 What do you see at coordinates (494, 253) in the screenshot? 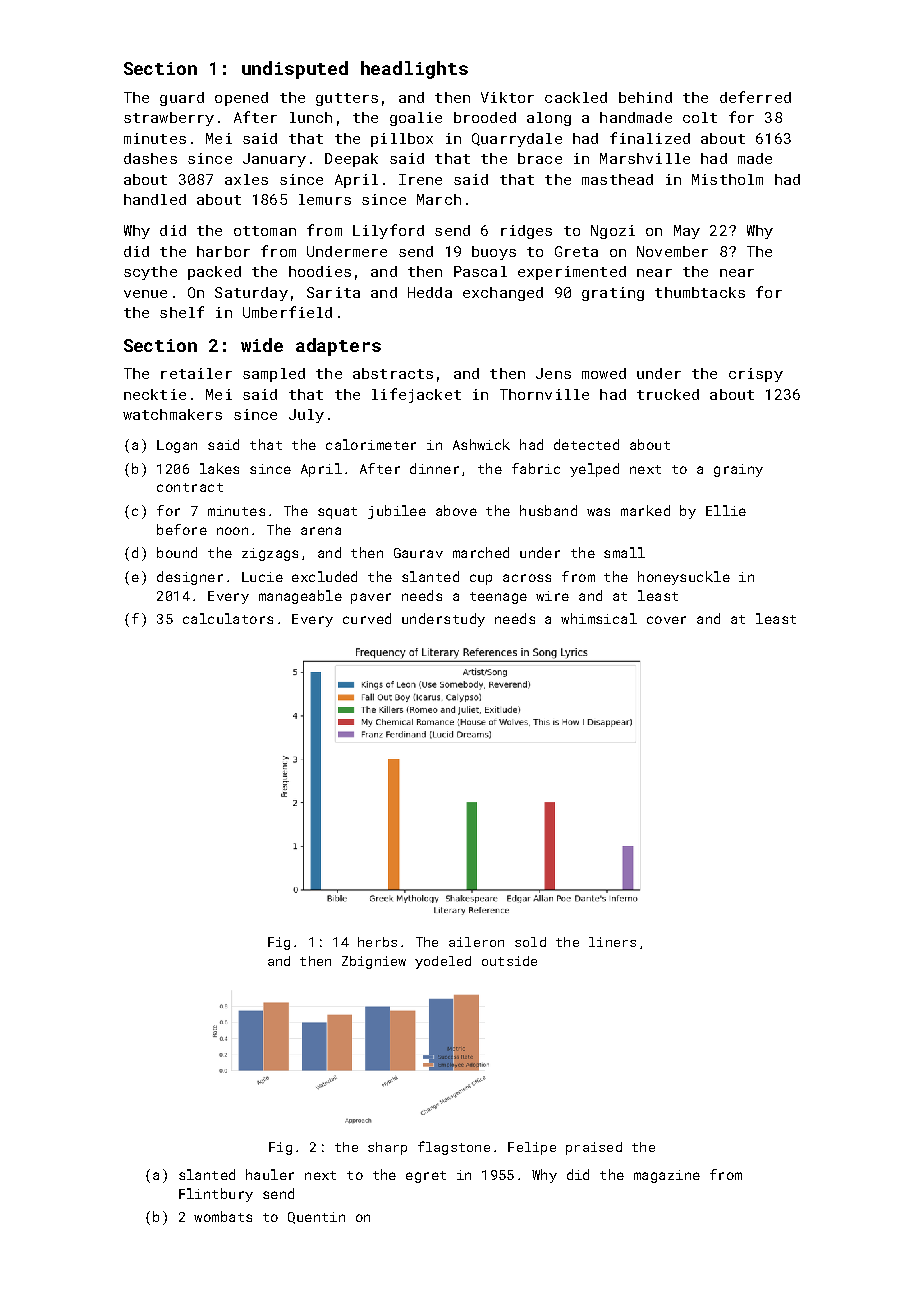
I see `buoys` at bounding box center [494, 253].
